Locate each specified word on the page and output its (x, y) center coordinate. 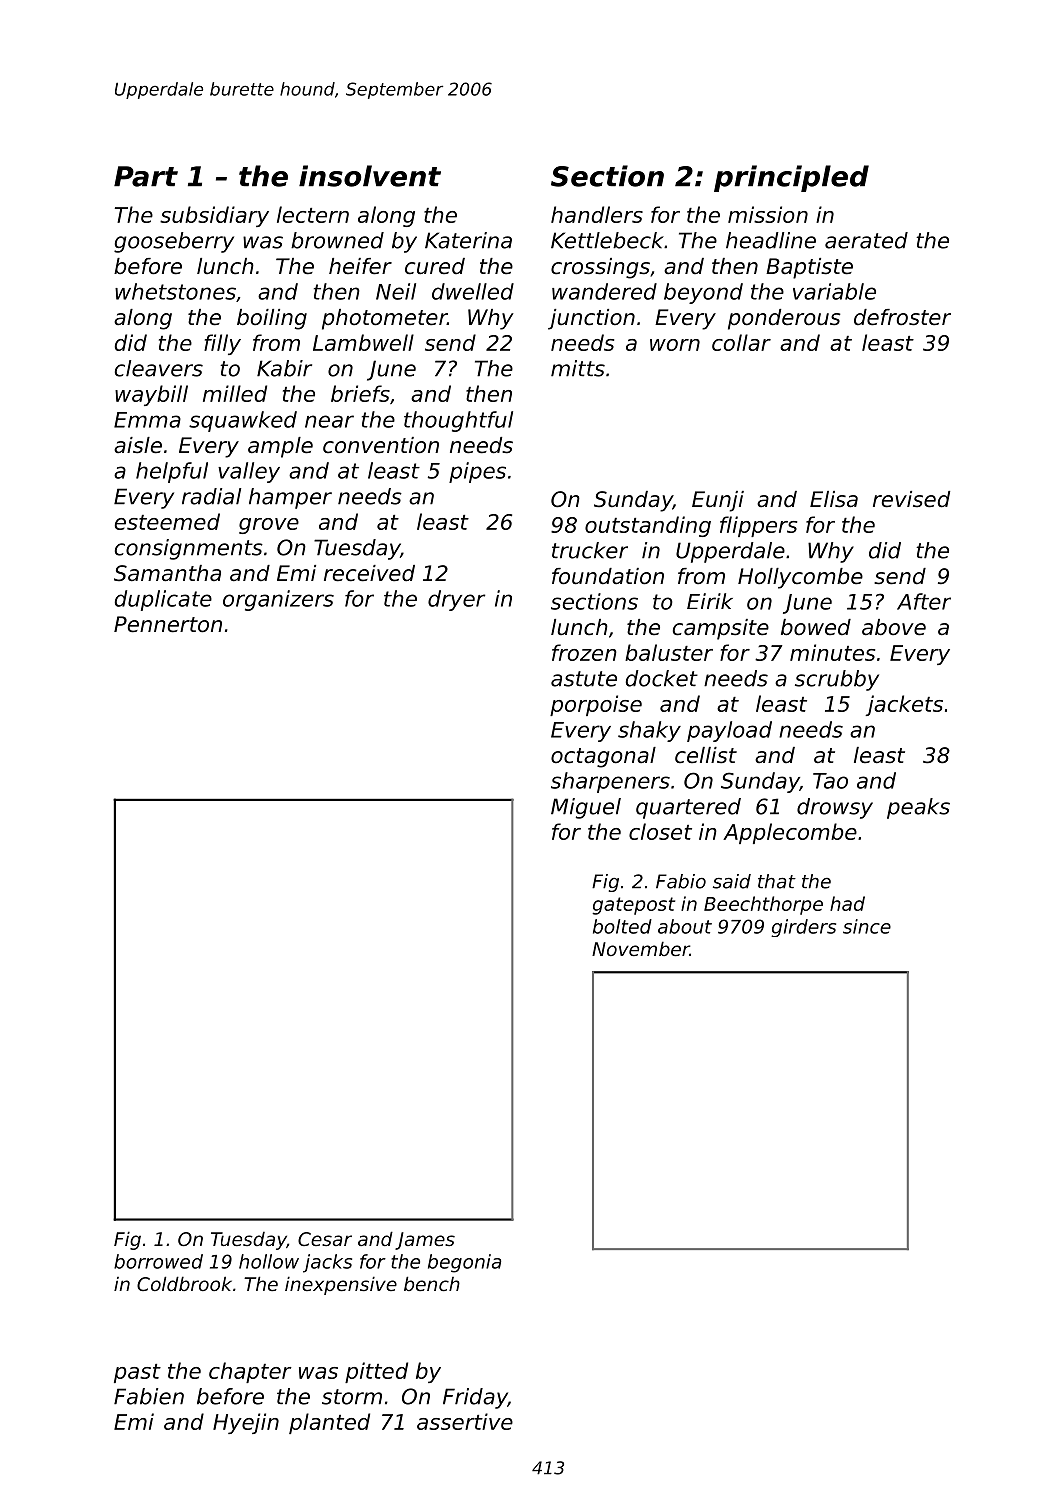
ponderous (784, 319)
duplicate (163, 600)
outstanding (648, 526)
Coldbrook (184, 1283)
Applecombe (790, 833)
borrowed (158, 1261)
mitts (578, 368)
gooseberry (174, 242)
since (867, 926)
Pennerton (168, 624)
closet (660, 831)
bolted (622, 926)
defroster (902, 317)
